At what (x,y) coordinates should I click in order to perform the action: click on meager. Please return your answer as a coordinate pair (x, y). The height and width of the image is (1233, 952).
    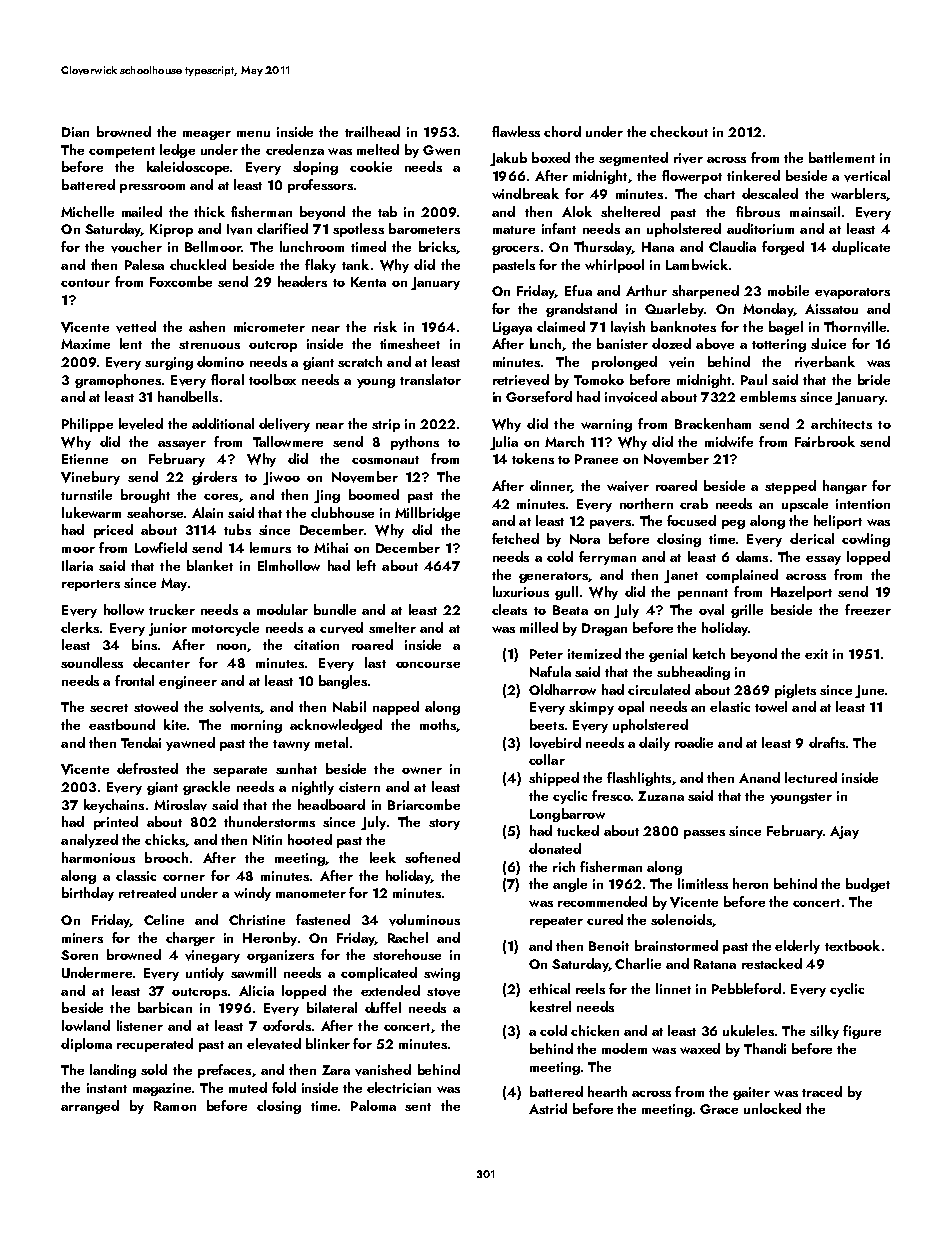
    Looking at the image, I should click on (207, 135).
